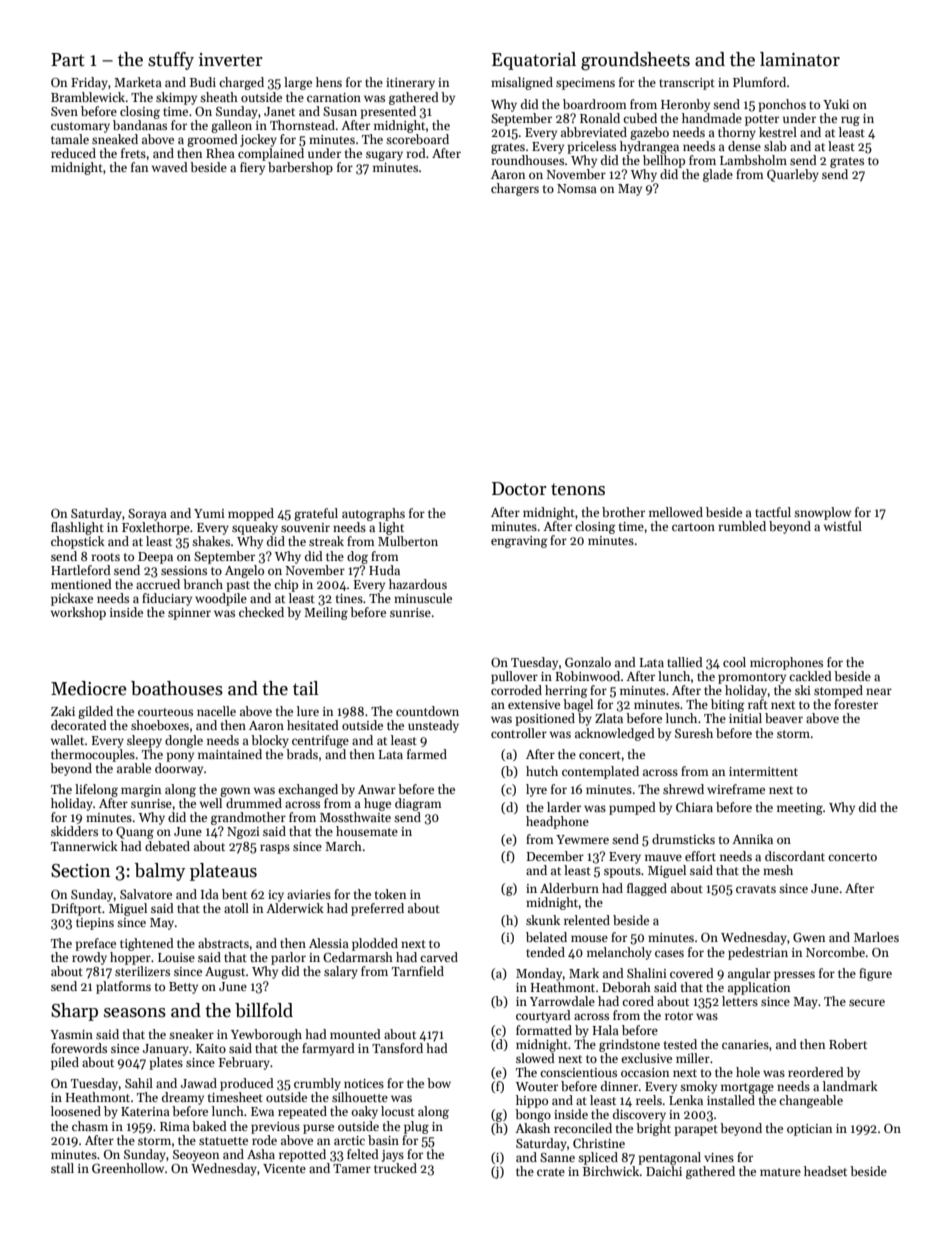  Describe the element at coordinates (96, 790) in the screenshot. I see `lifelong` at that location.
